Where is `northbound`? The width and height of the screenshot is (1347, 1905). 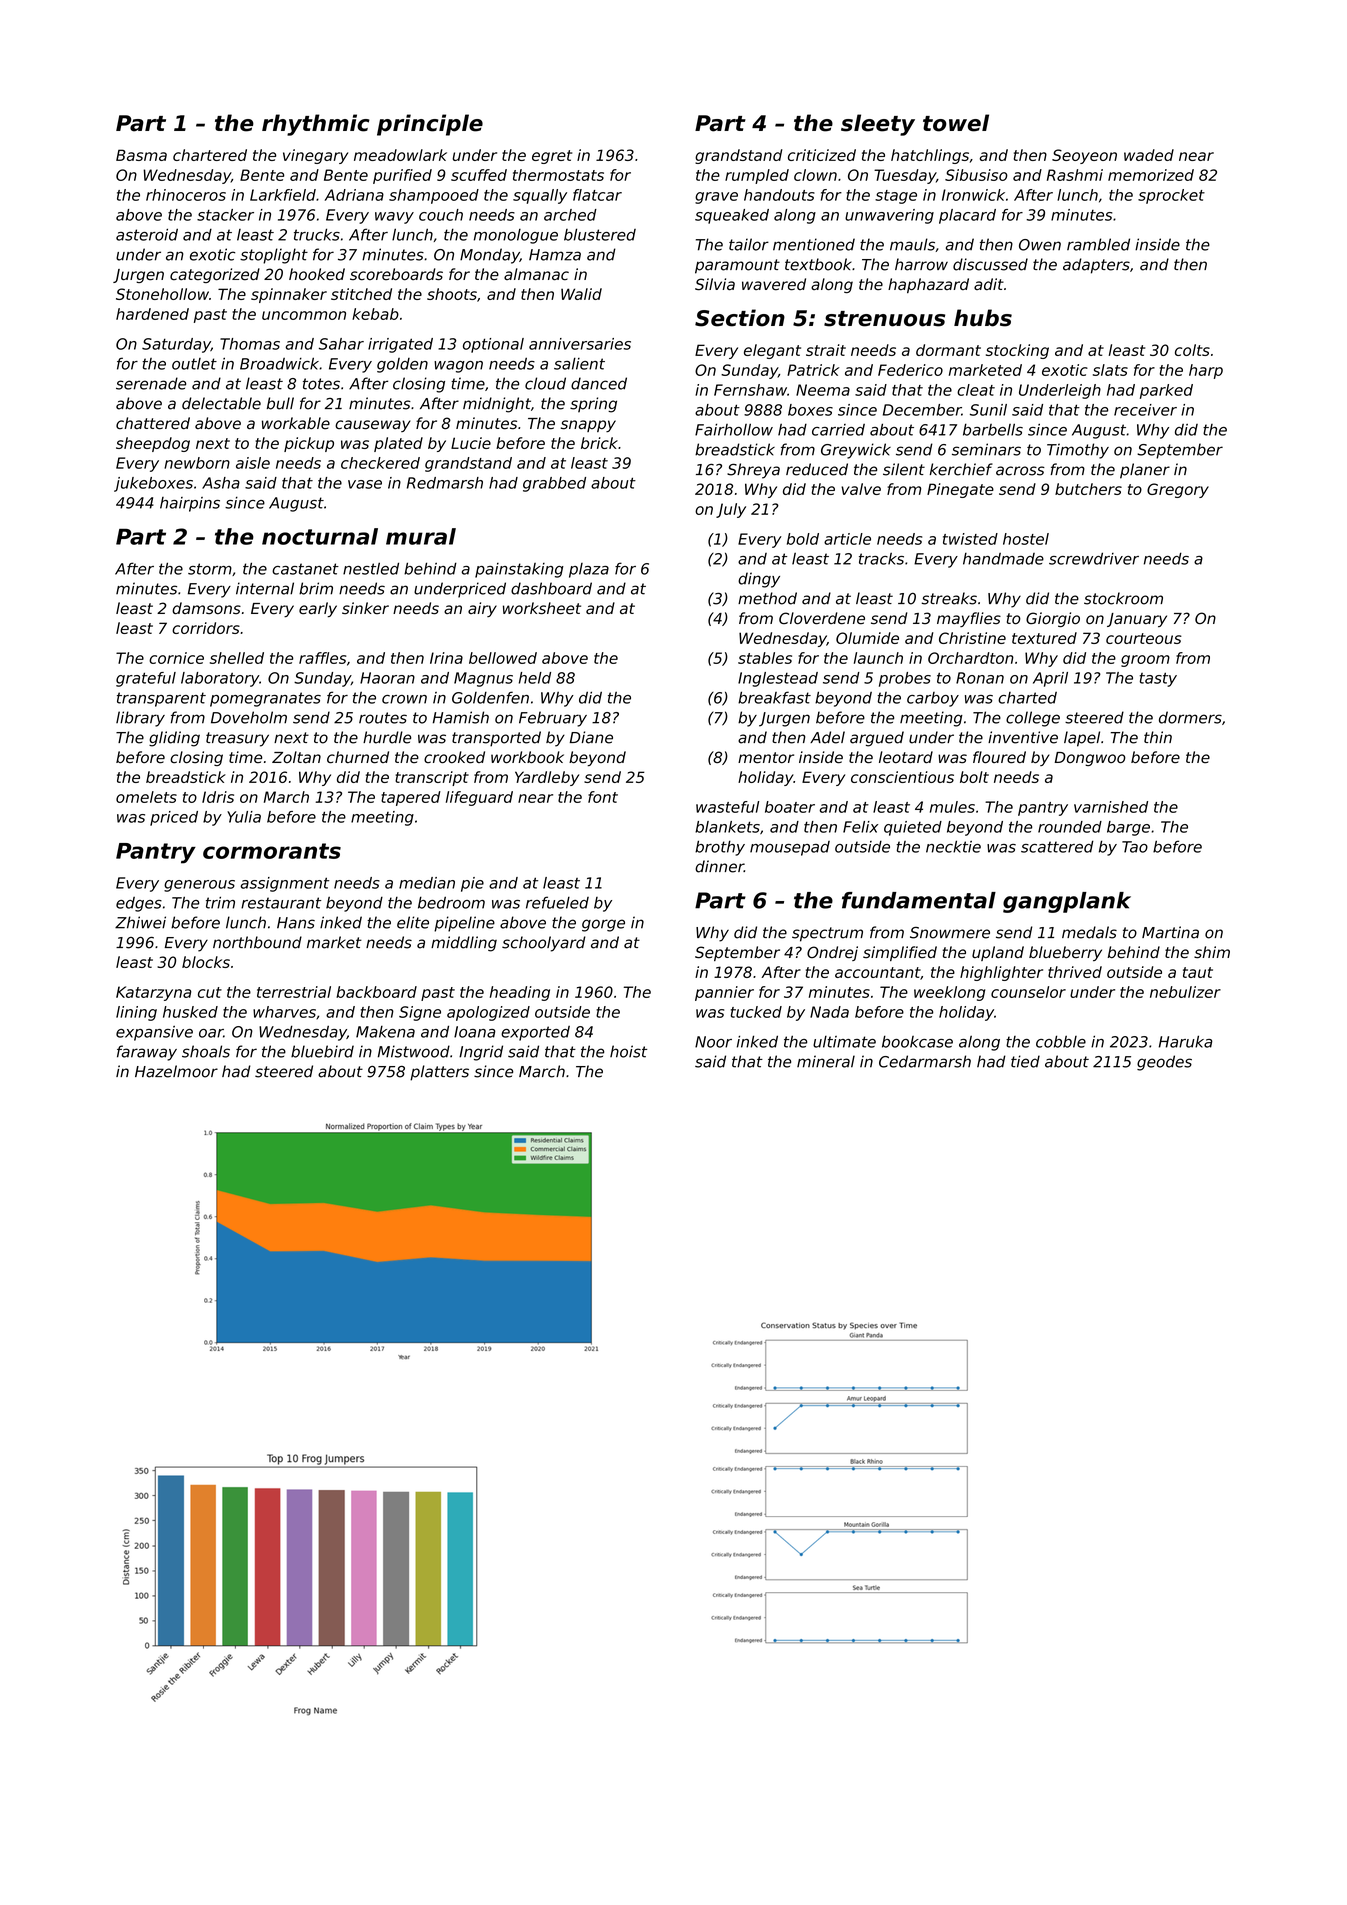
northbound is located at coordinates (257, 942).
